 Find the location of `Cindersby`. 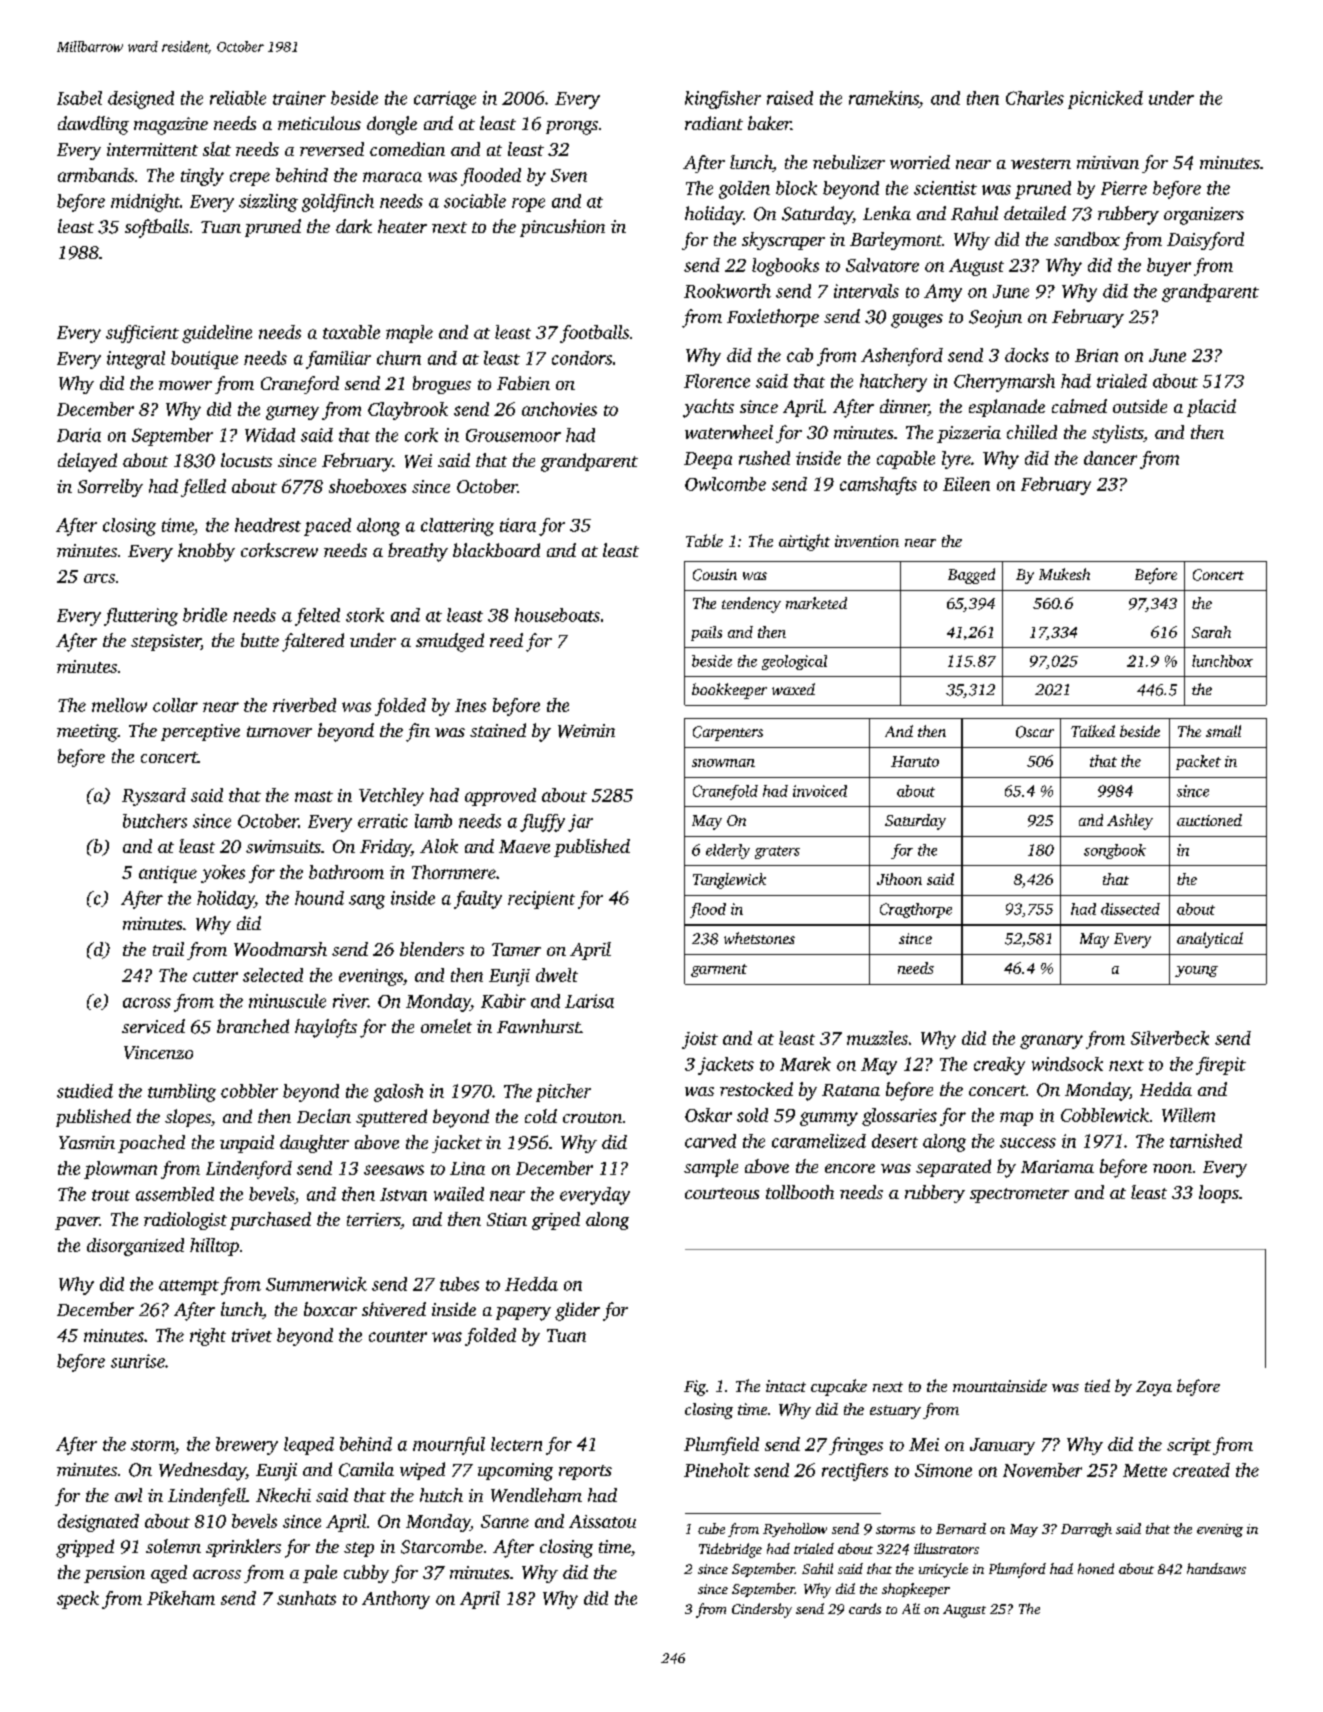

Cindersby is located at coordinates (762, 1610).
